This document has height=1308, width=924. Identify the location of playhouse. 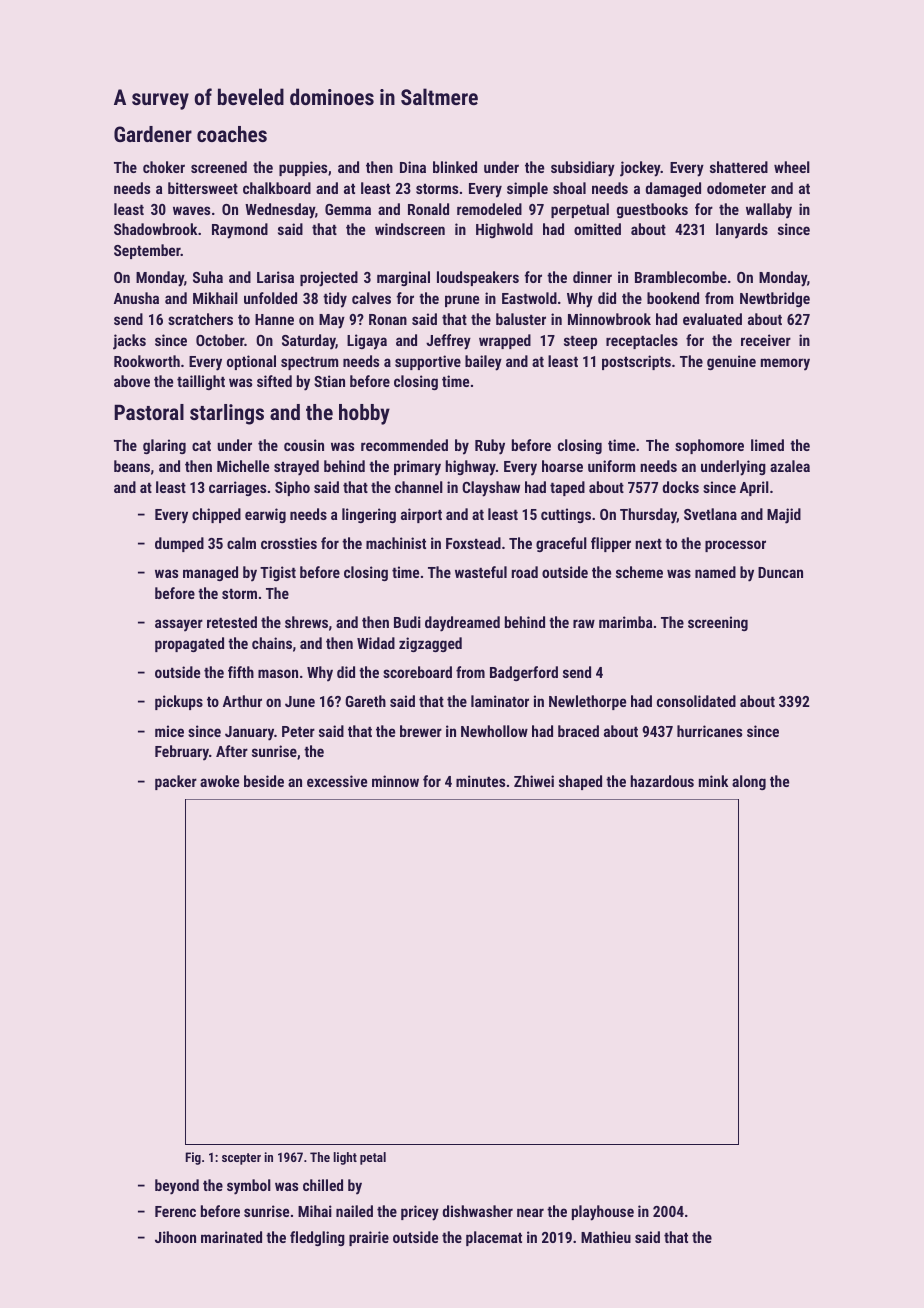
(603, 1213).
